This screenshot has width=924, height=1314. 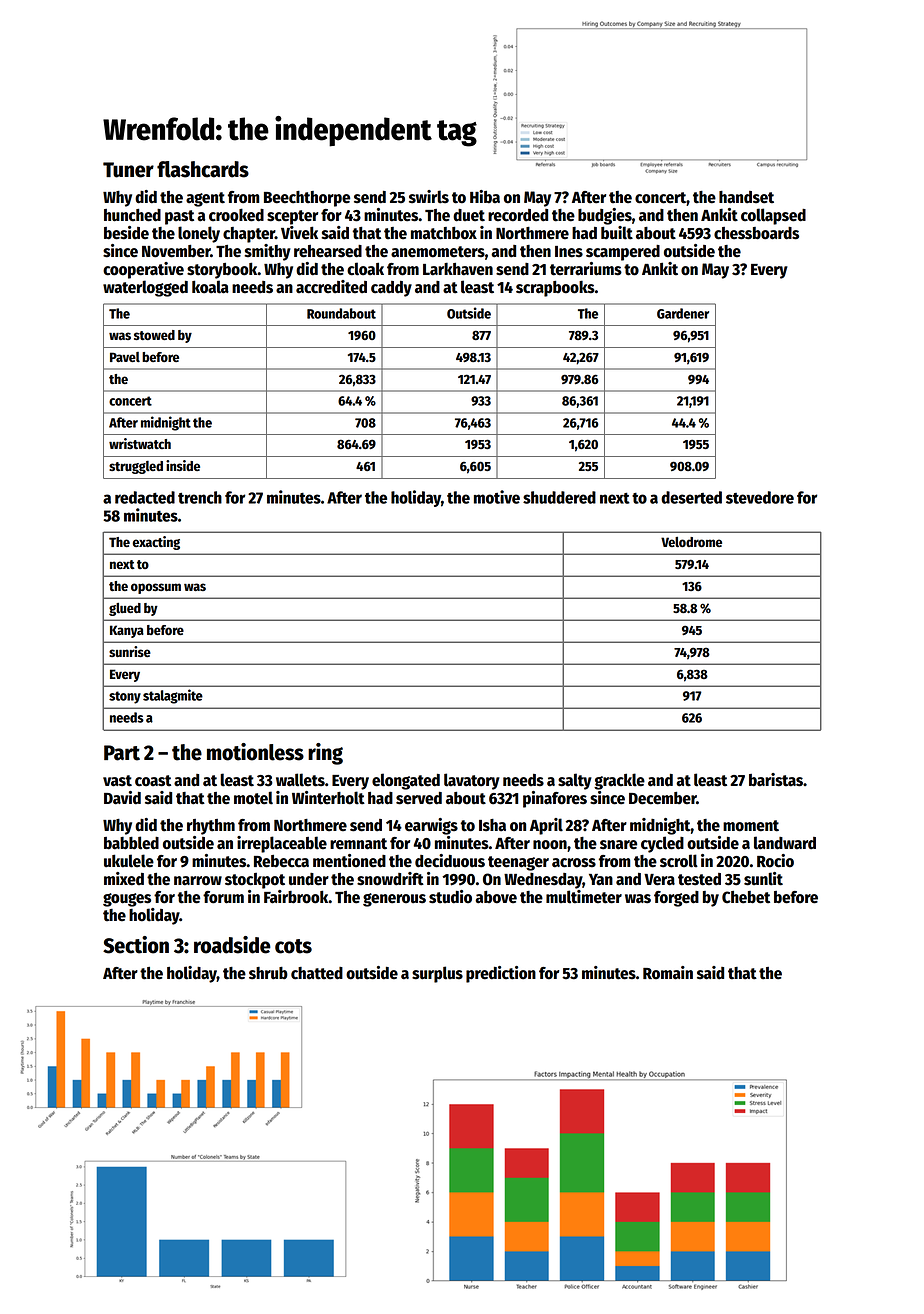 I want to click on struggled, so click(x=136, y=467).
